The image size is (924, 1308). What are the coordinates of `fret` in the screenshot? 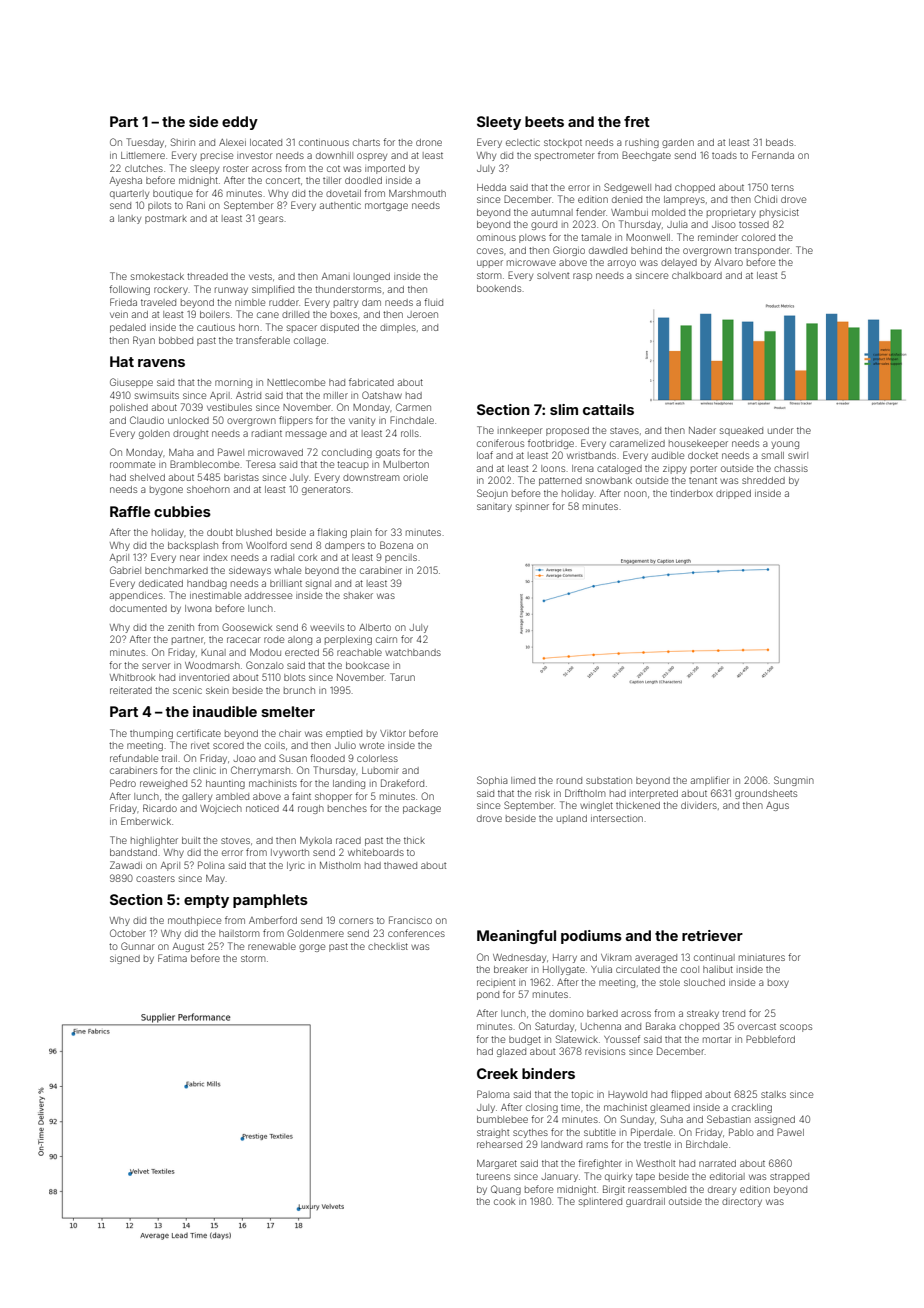 It's located at (637, 121).
